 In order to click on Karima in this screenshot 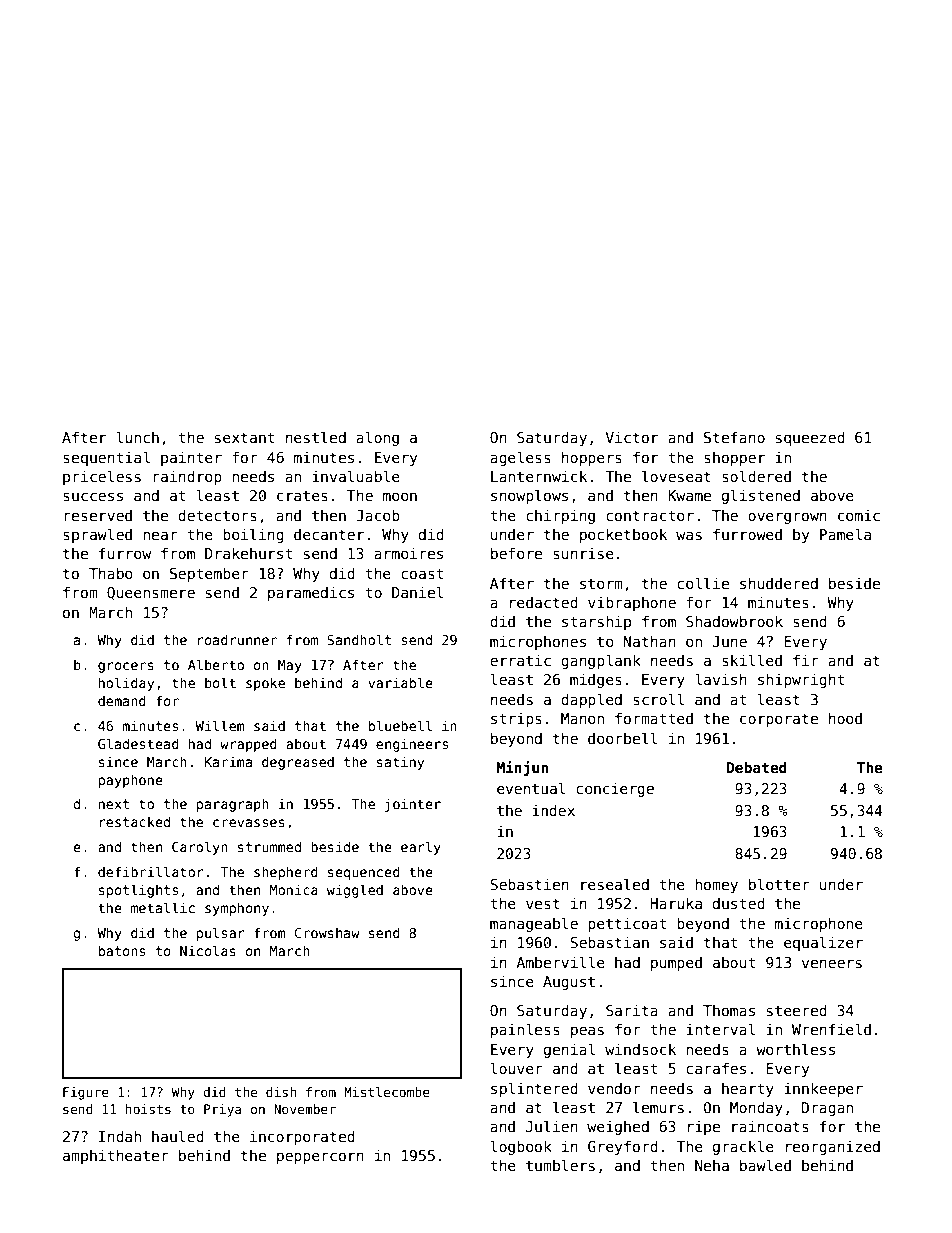, I will do `click(228, 761)`.
